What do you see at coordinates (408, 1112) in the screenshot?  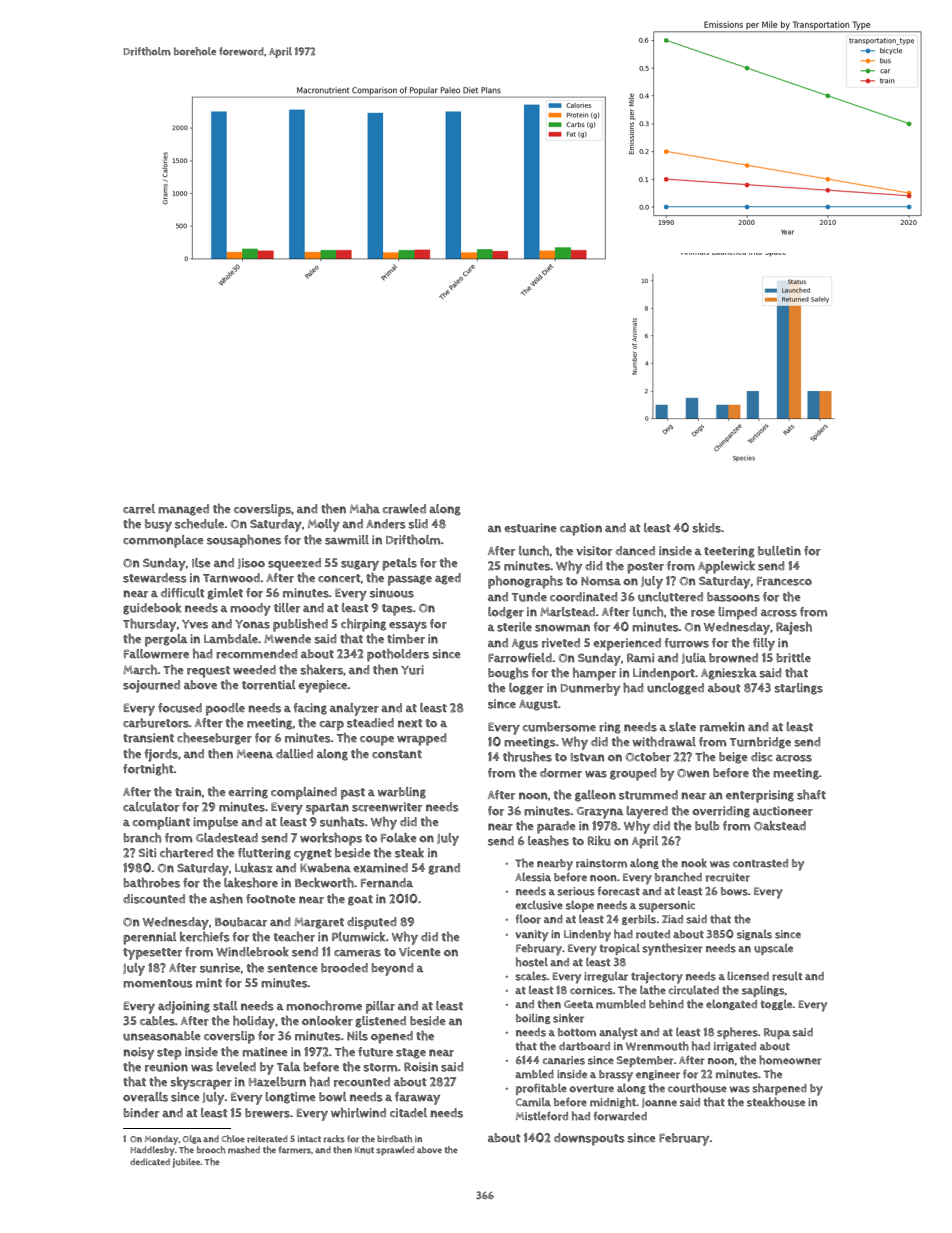 I see `citadel` at bounding box center [408, 1112].
